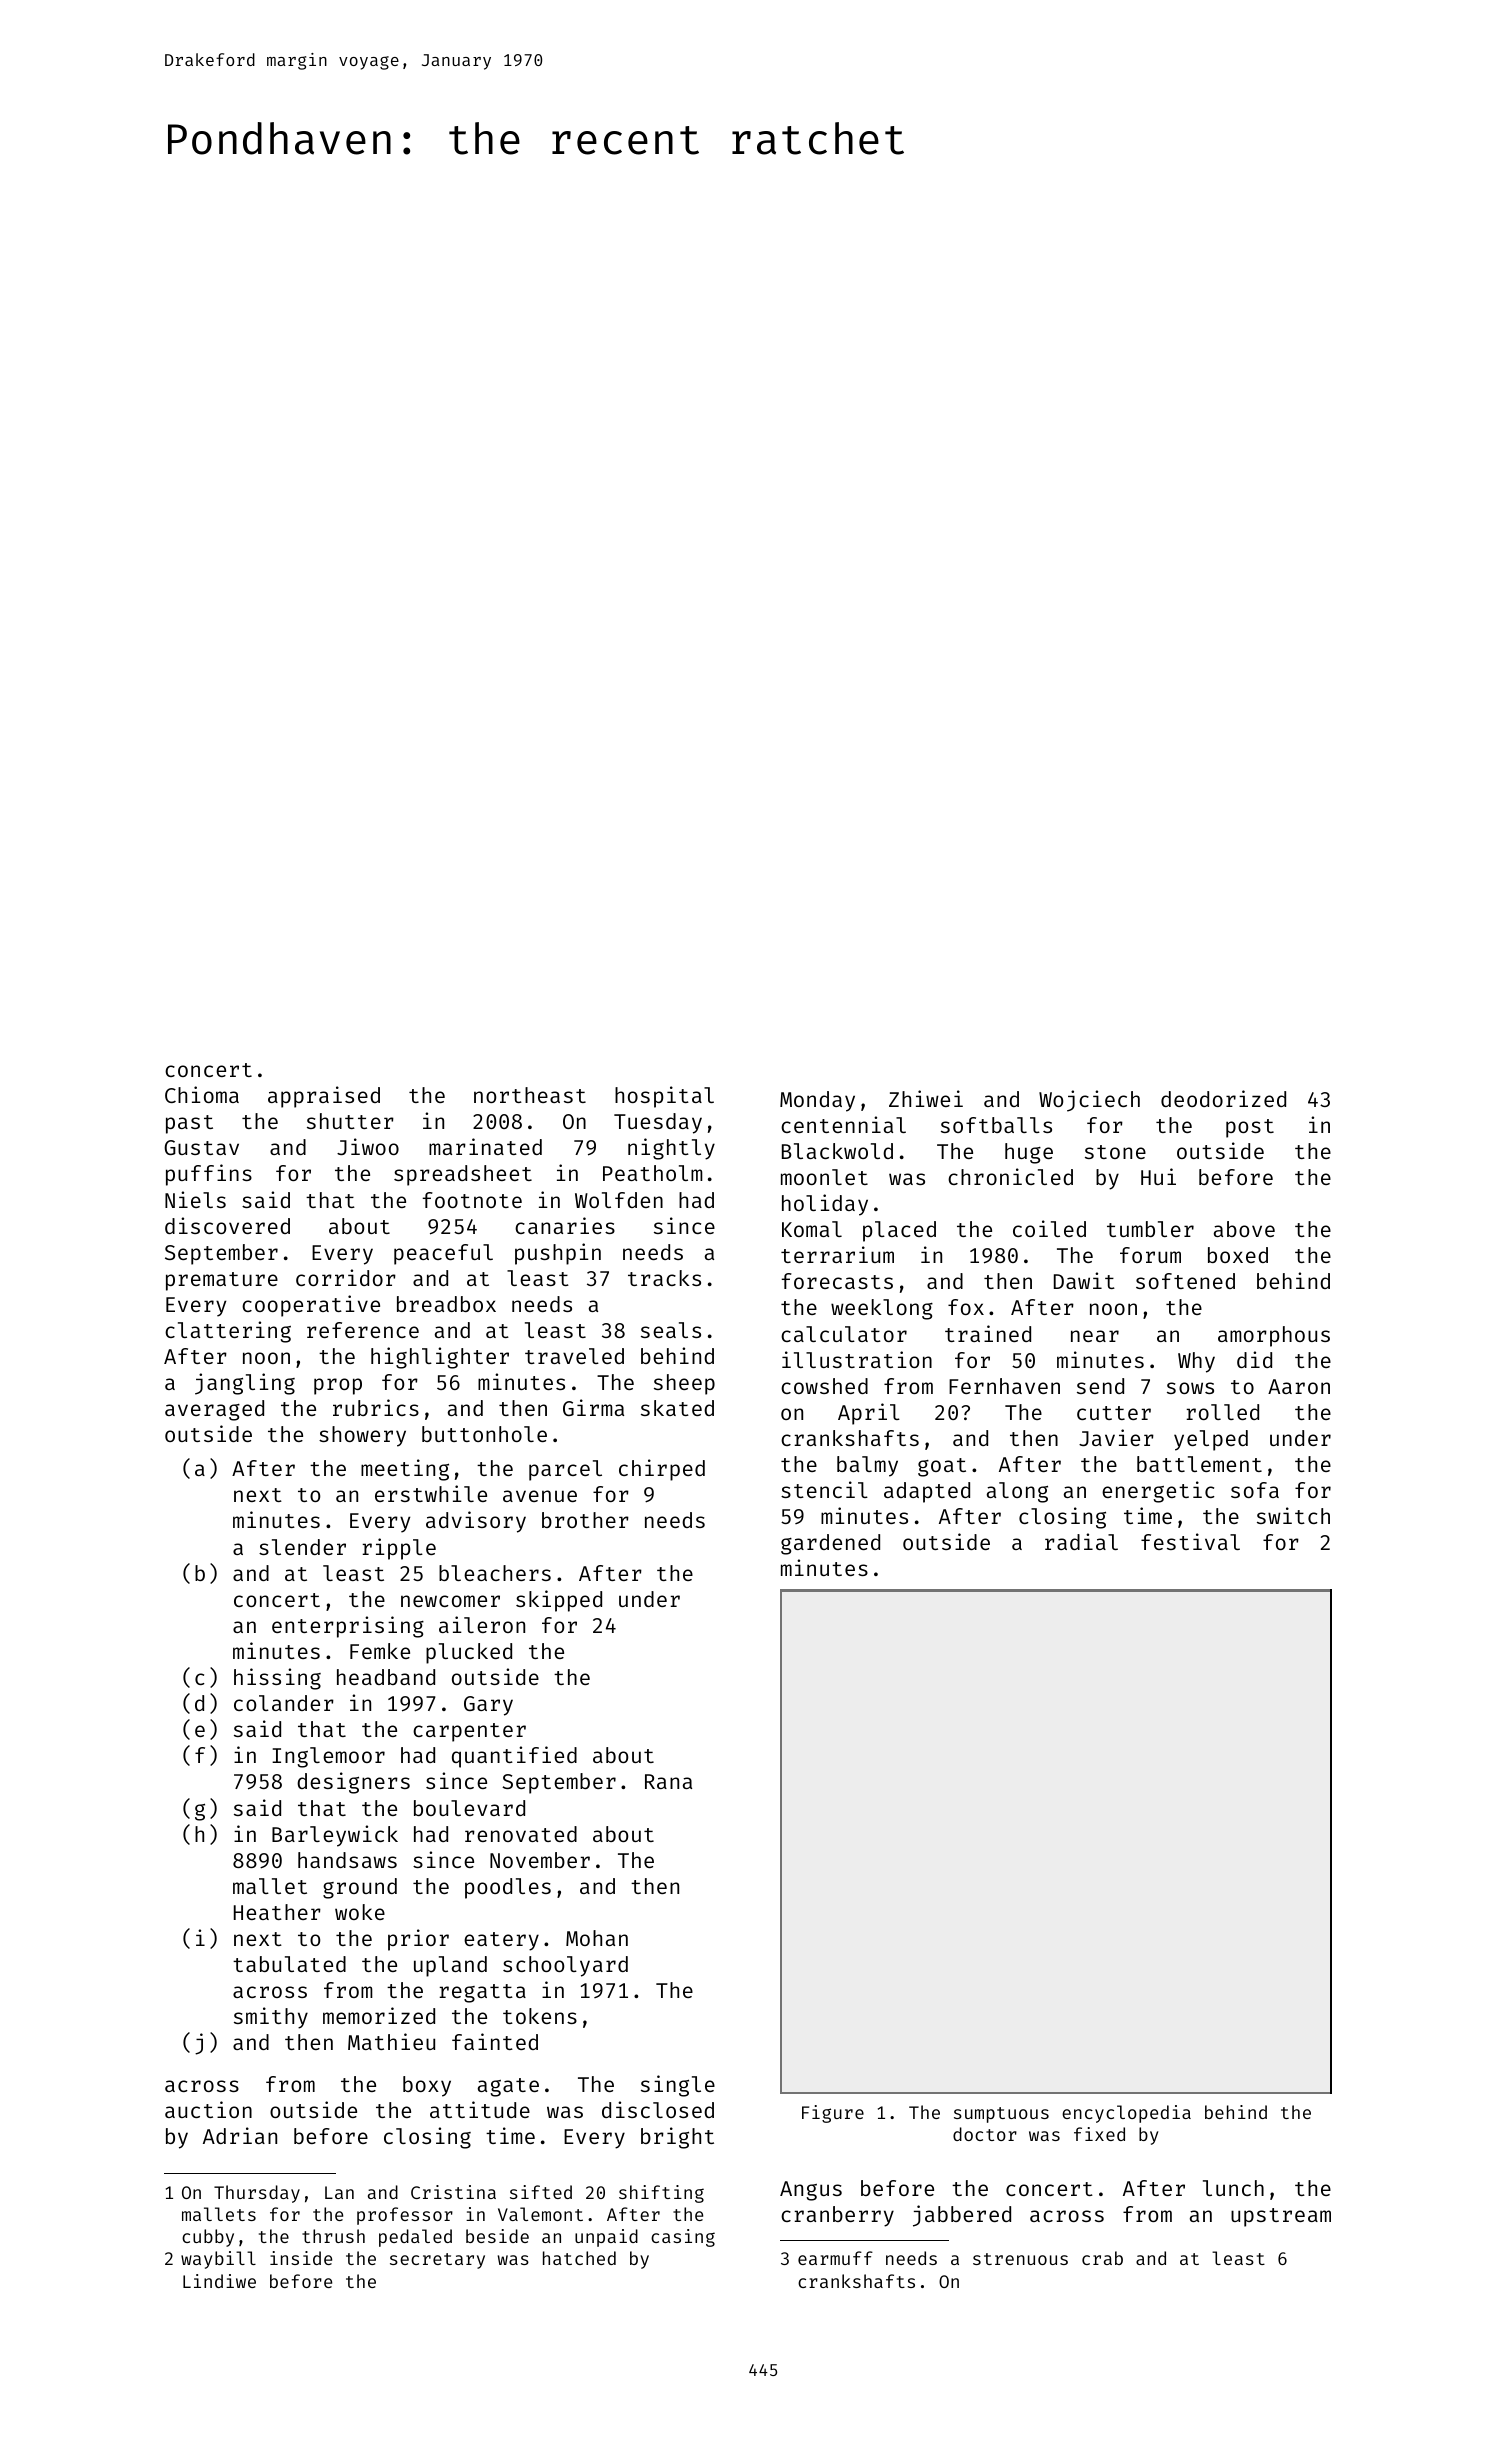 The width and height of the image is (1496, 2464). What do you see at coordinates (830, 1544) in the image?
I see `gardened` at bounding box center [830, 1544].
